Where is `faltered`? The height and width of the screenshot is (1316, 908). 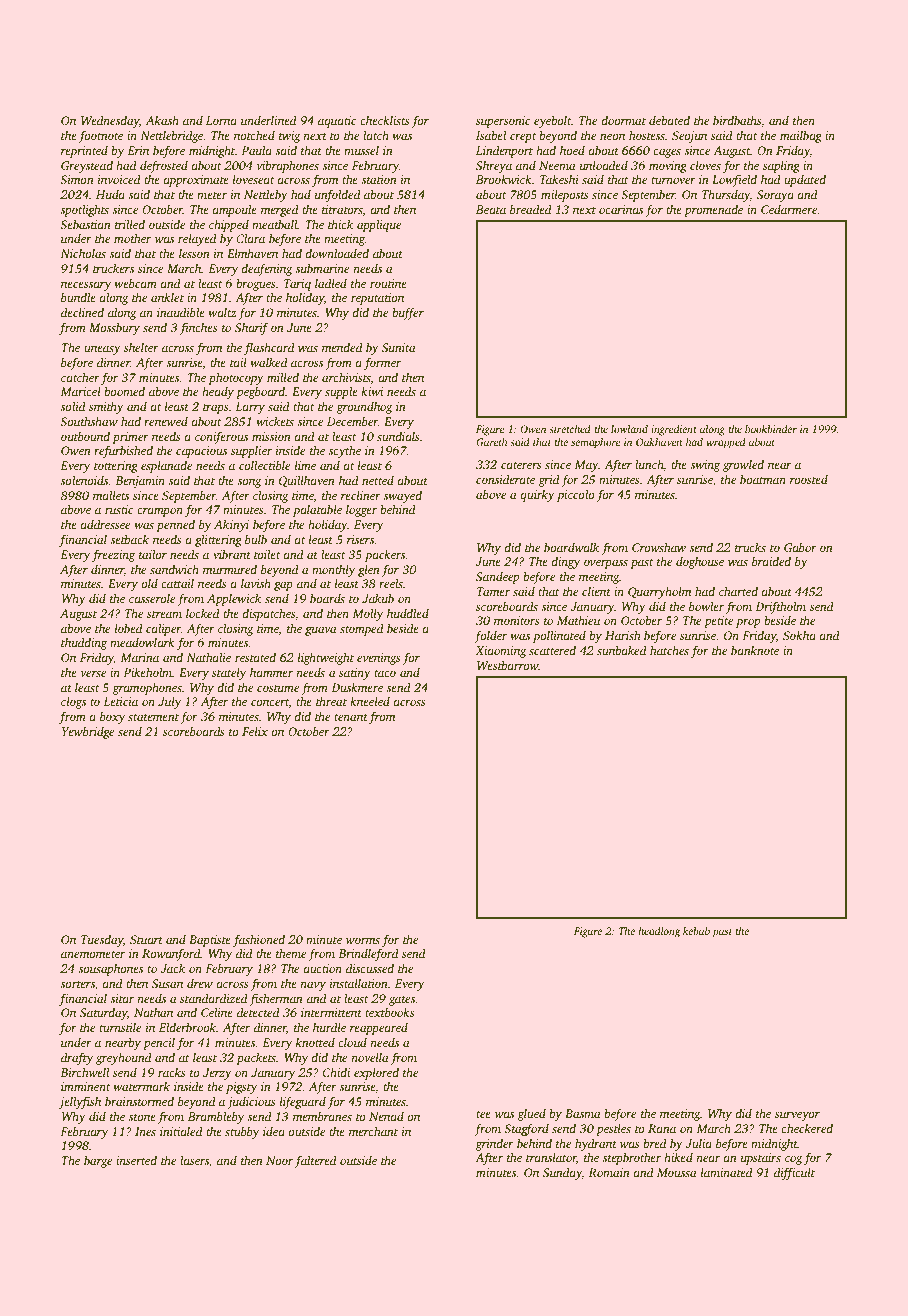 faltered is located at coordinates (316, 1161).
